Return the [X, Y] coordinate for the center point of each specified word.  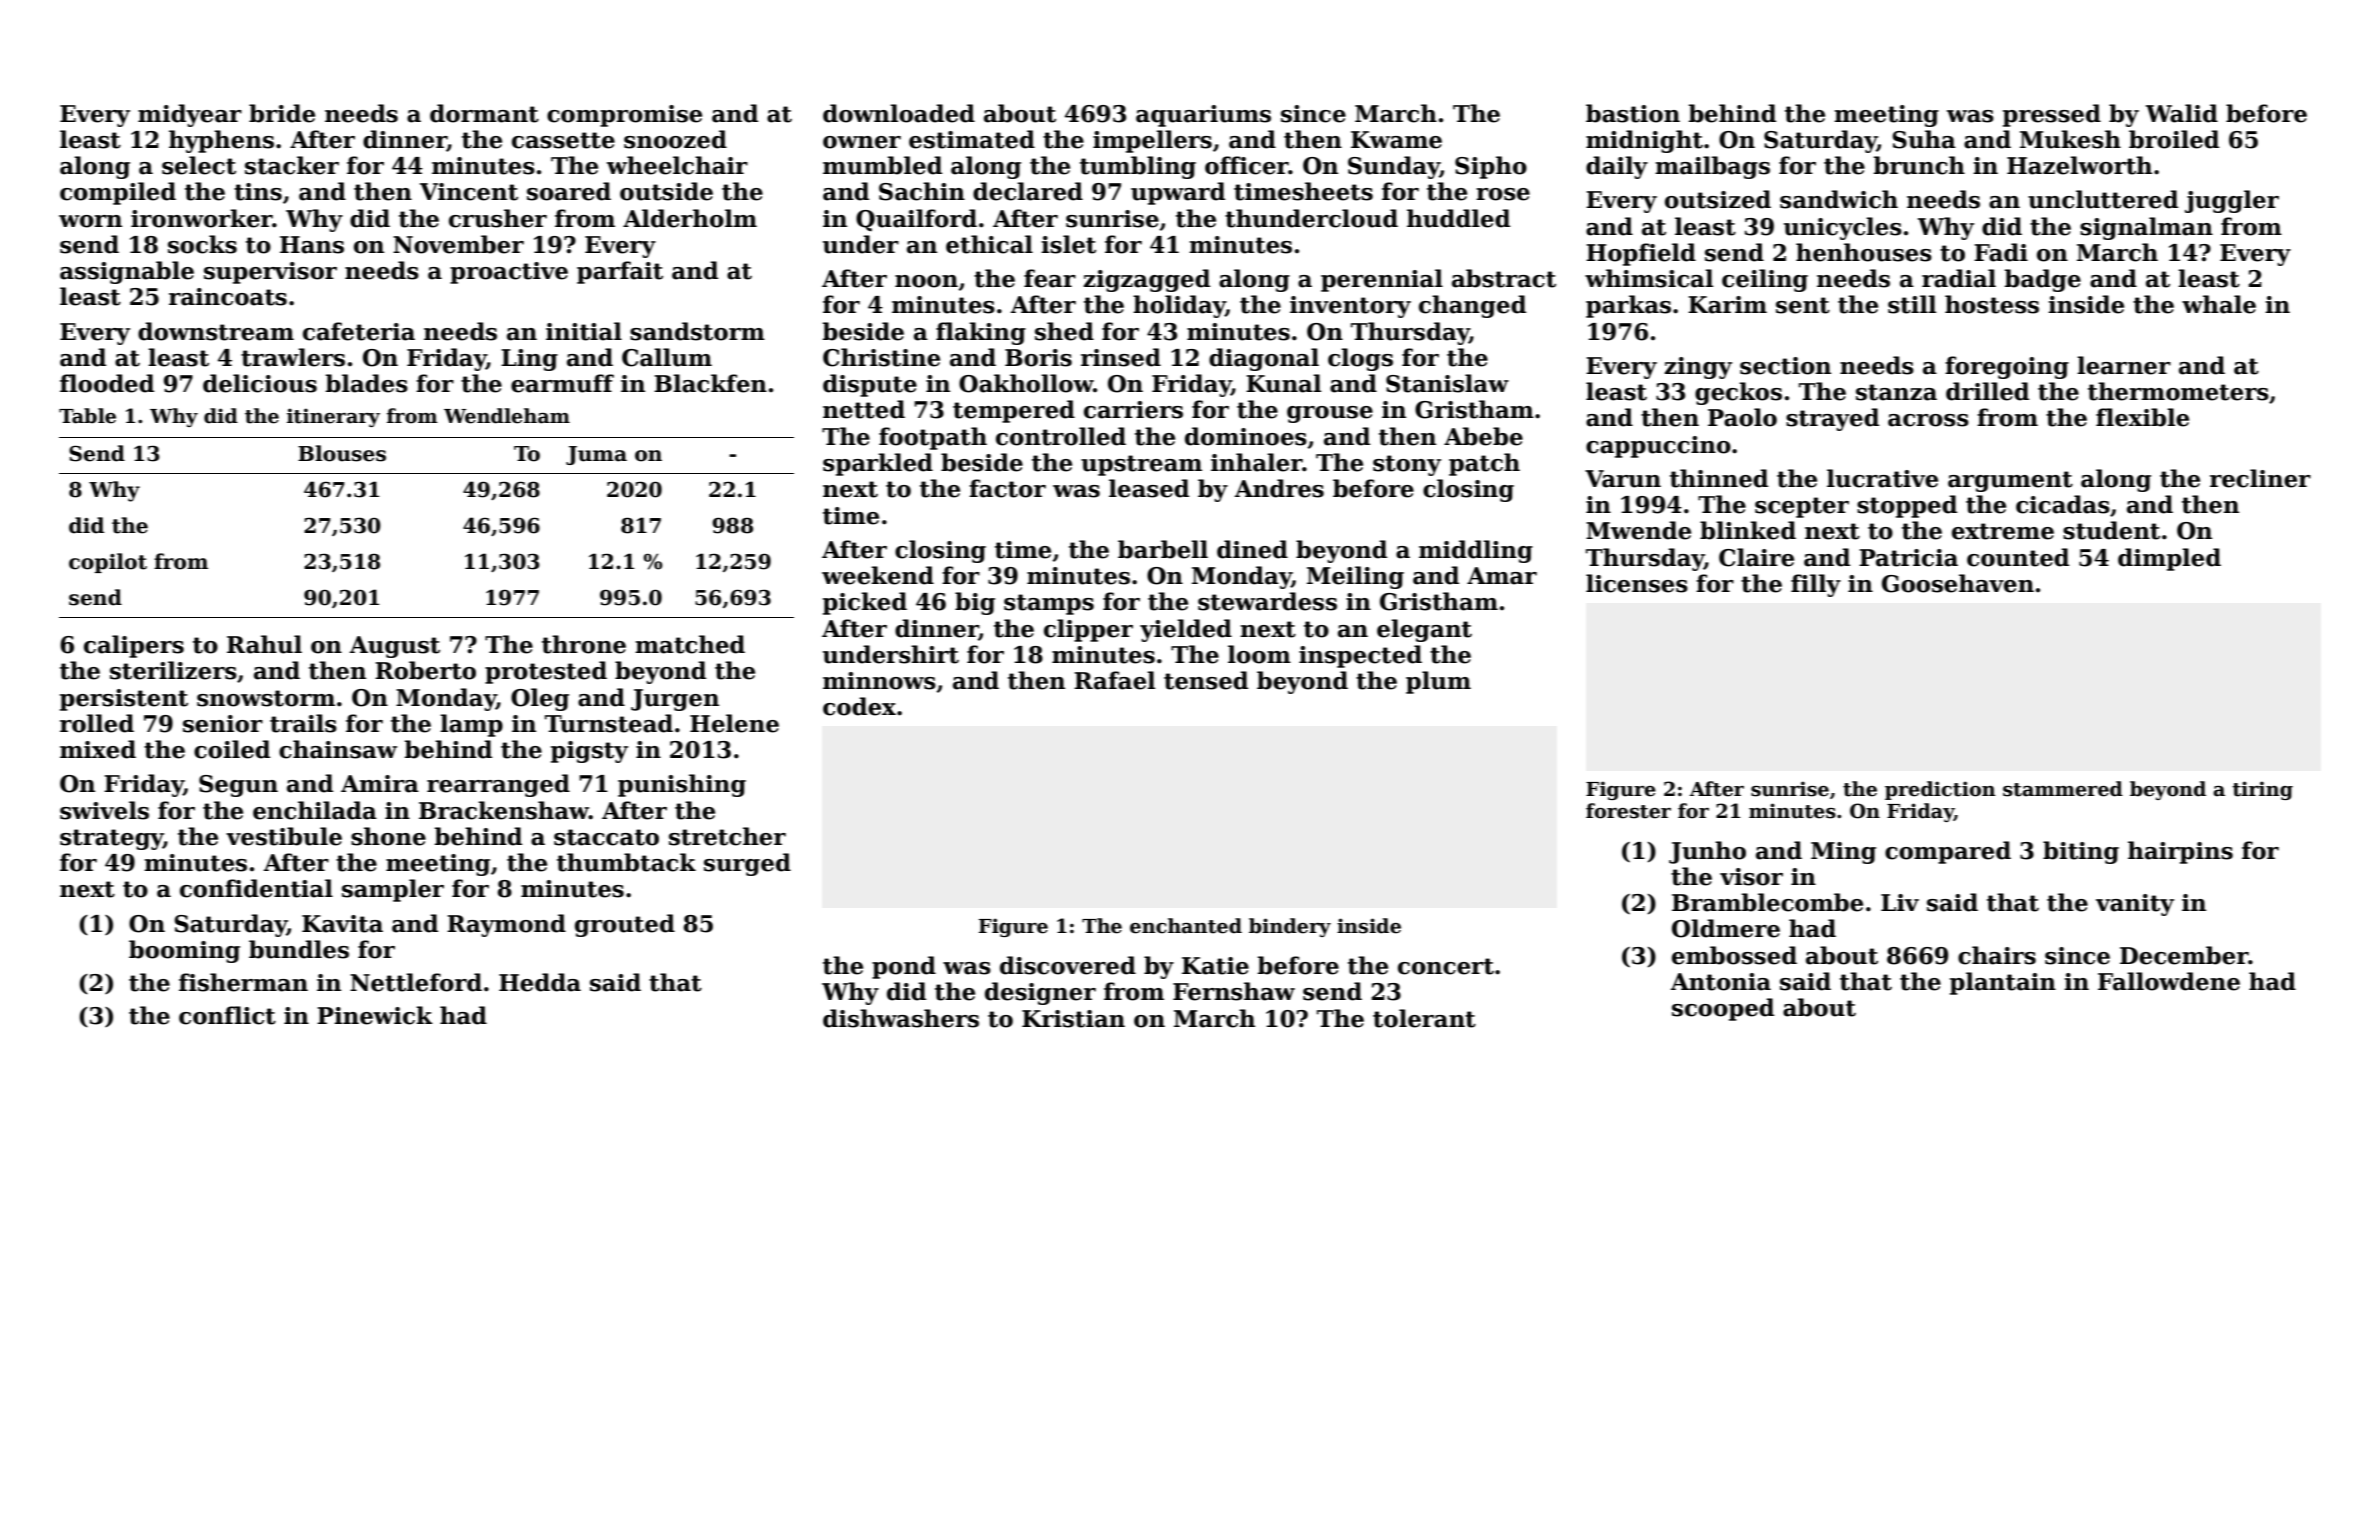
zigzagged [1146, 280]
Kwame [1396, 140]
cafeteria [359, 331]
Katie [1215, 966]
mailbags [1712, 167]
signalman [2146, 228]
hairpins [2180, 852]
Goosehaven [1958, 583]
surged [747, 864]
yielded [1186, 630]
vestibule [284, 836]
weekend [878, 575]
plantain [2003, 983]
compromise [624, 116]
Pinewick [375, 1015]
